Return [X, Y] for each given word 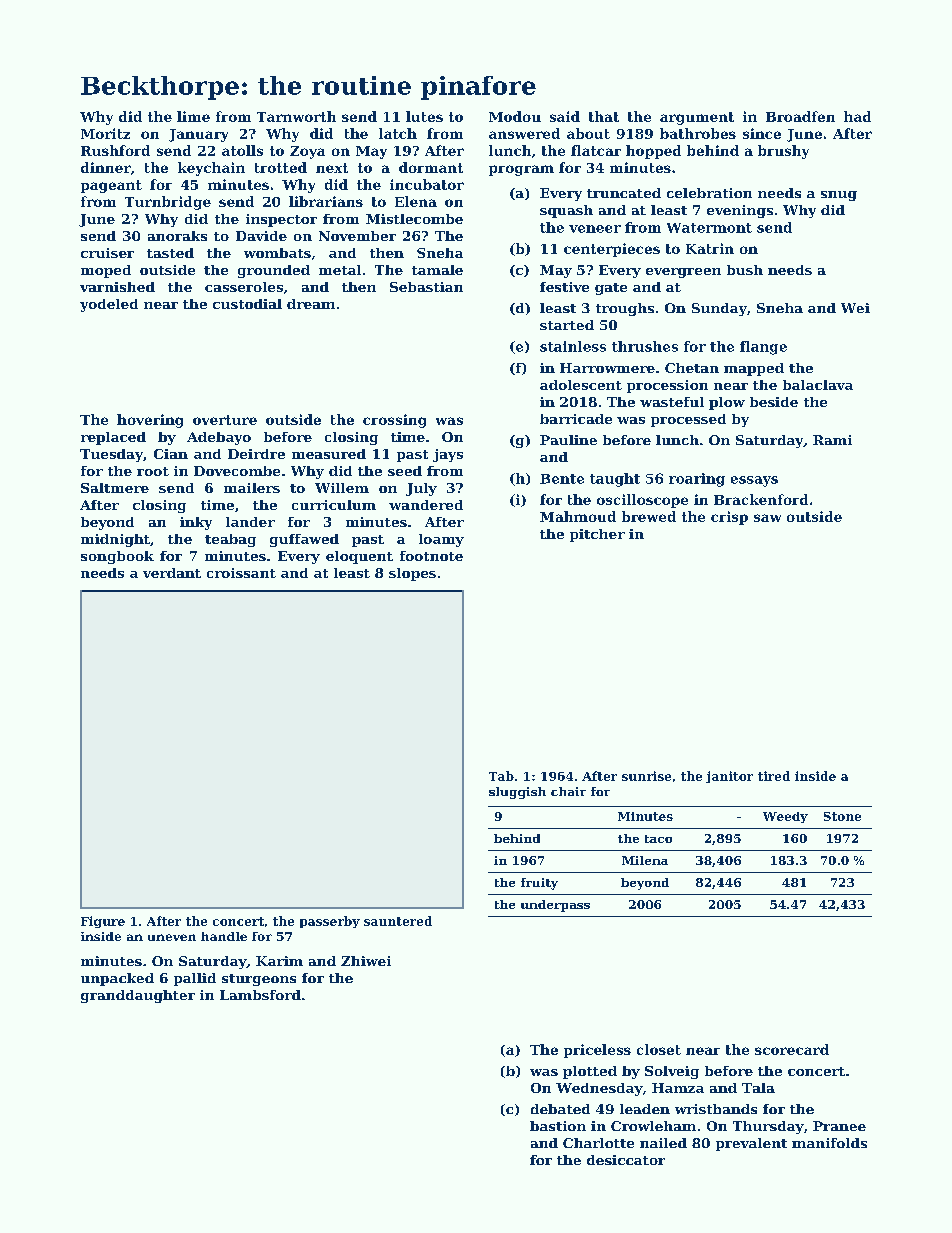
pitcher [597, 535]
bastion [558, 1126]
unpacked [117, 979]
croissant [241, 573]
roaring [697, 480]
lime [193, 116]
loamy [441, 540]
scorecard [792, 1049]
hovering [150, 421]
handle [224, 936]
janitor [729, 777]
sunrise [646, 776]
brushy [783, 152]
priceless [597, 1051]
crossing [394, 421]
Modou [515, 116]
